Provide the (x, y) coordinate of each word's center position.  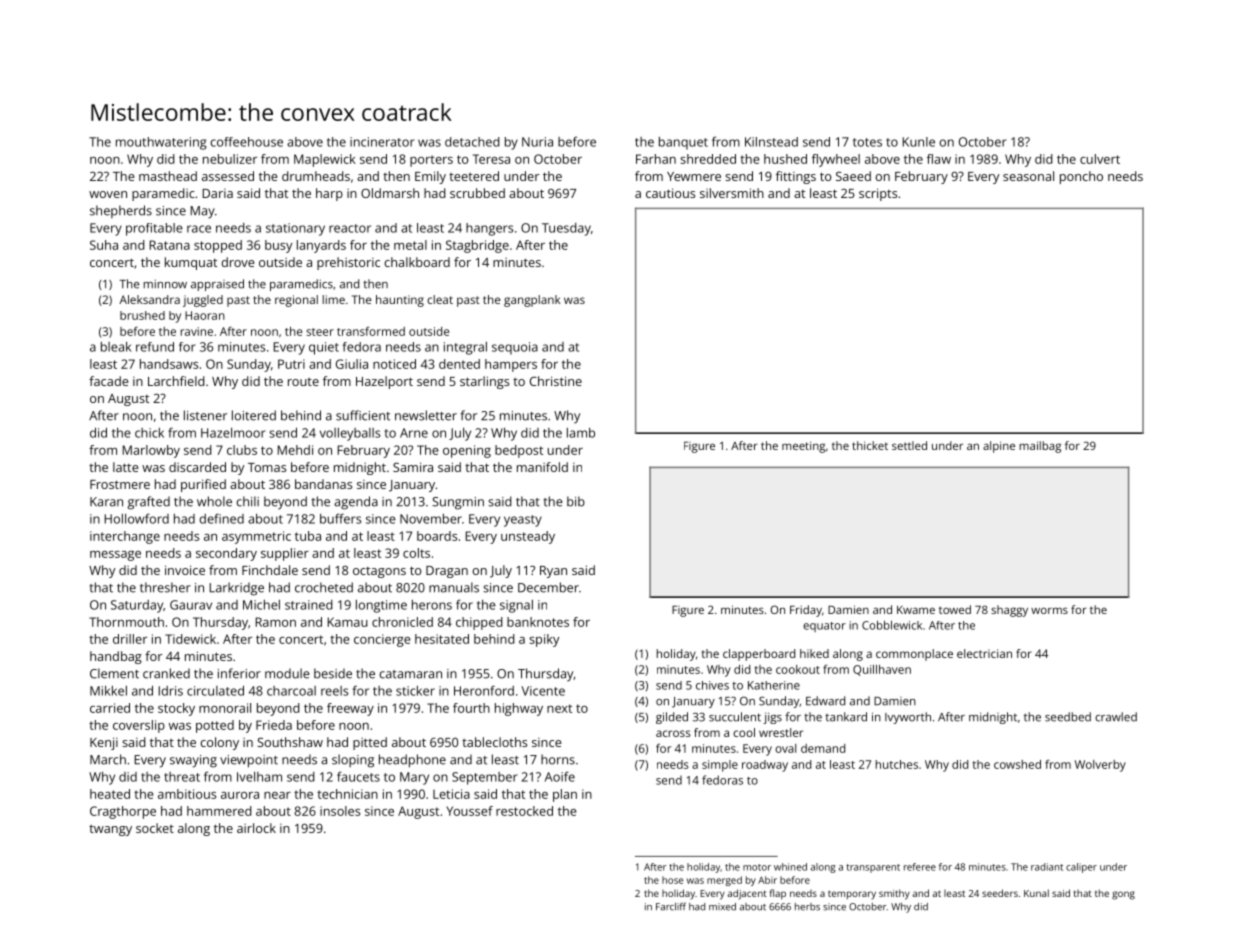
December (548, 587)
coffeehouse (247, 142)
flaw (939, 159)
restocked (524, 811)
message (115, 556)
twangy (110, 830)
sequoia (515, 348)
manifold (542, 467)
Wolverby (1100, 766)
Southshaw (290, 742)
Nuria (537, 142)
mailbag (1040, 447)
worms (1049, 610)
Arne (414, 433)
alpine (999, 447)
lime (334, 299)
